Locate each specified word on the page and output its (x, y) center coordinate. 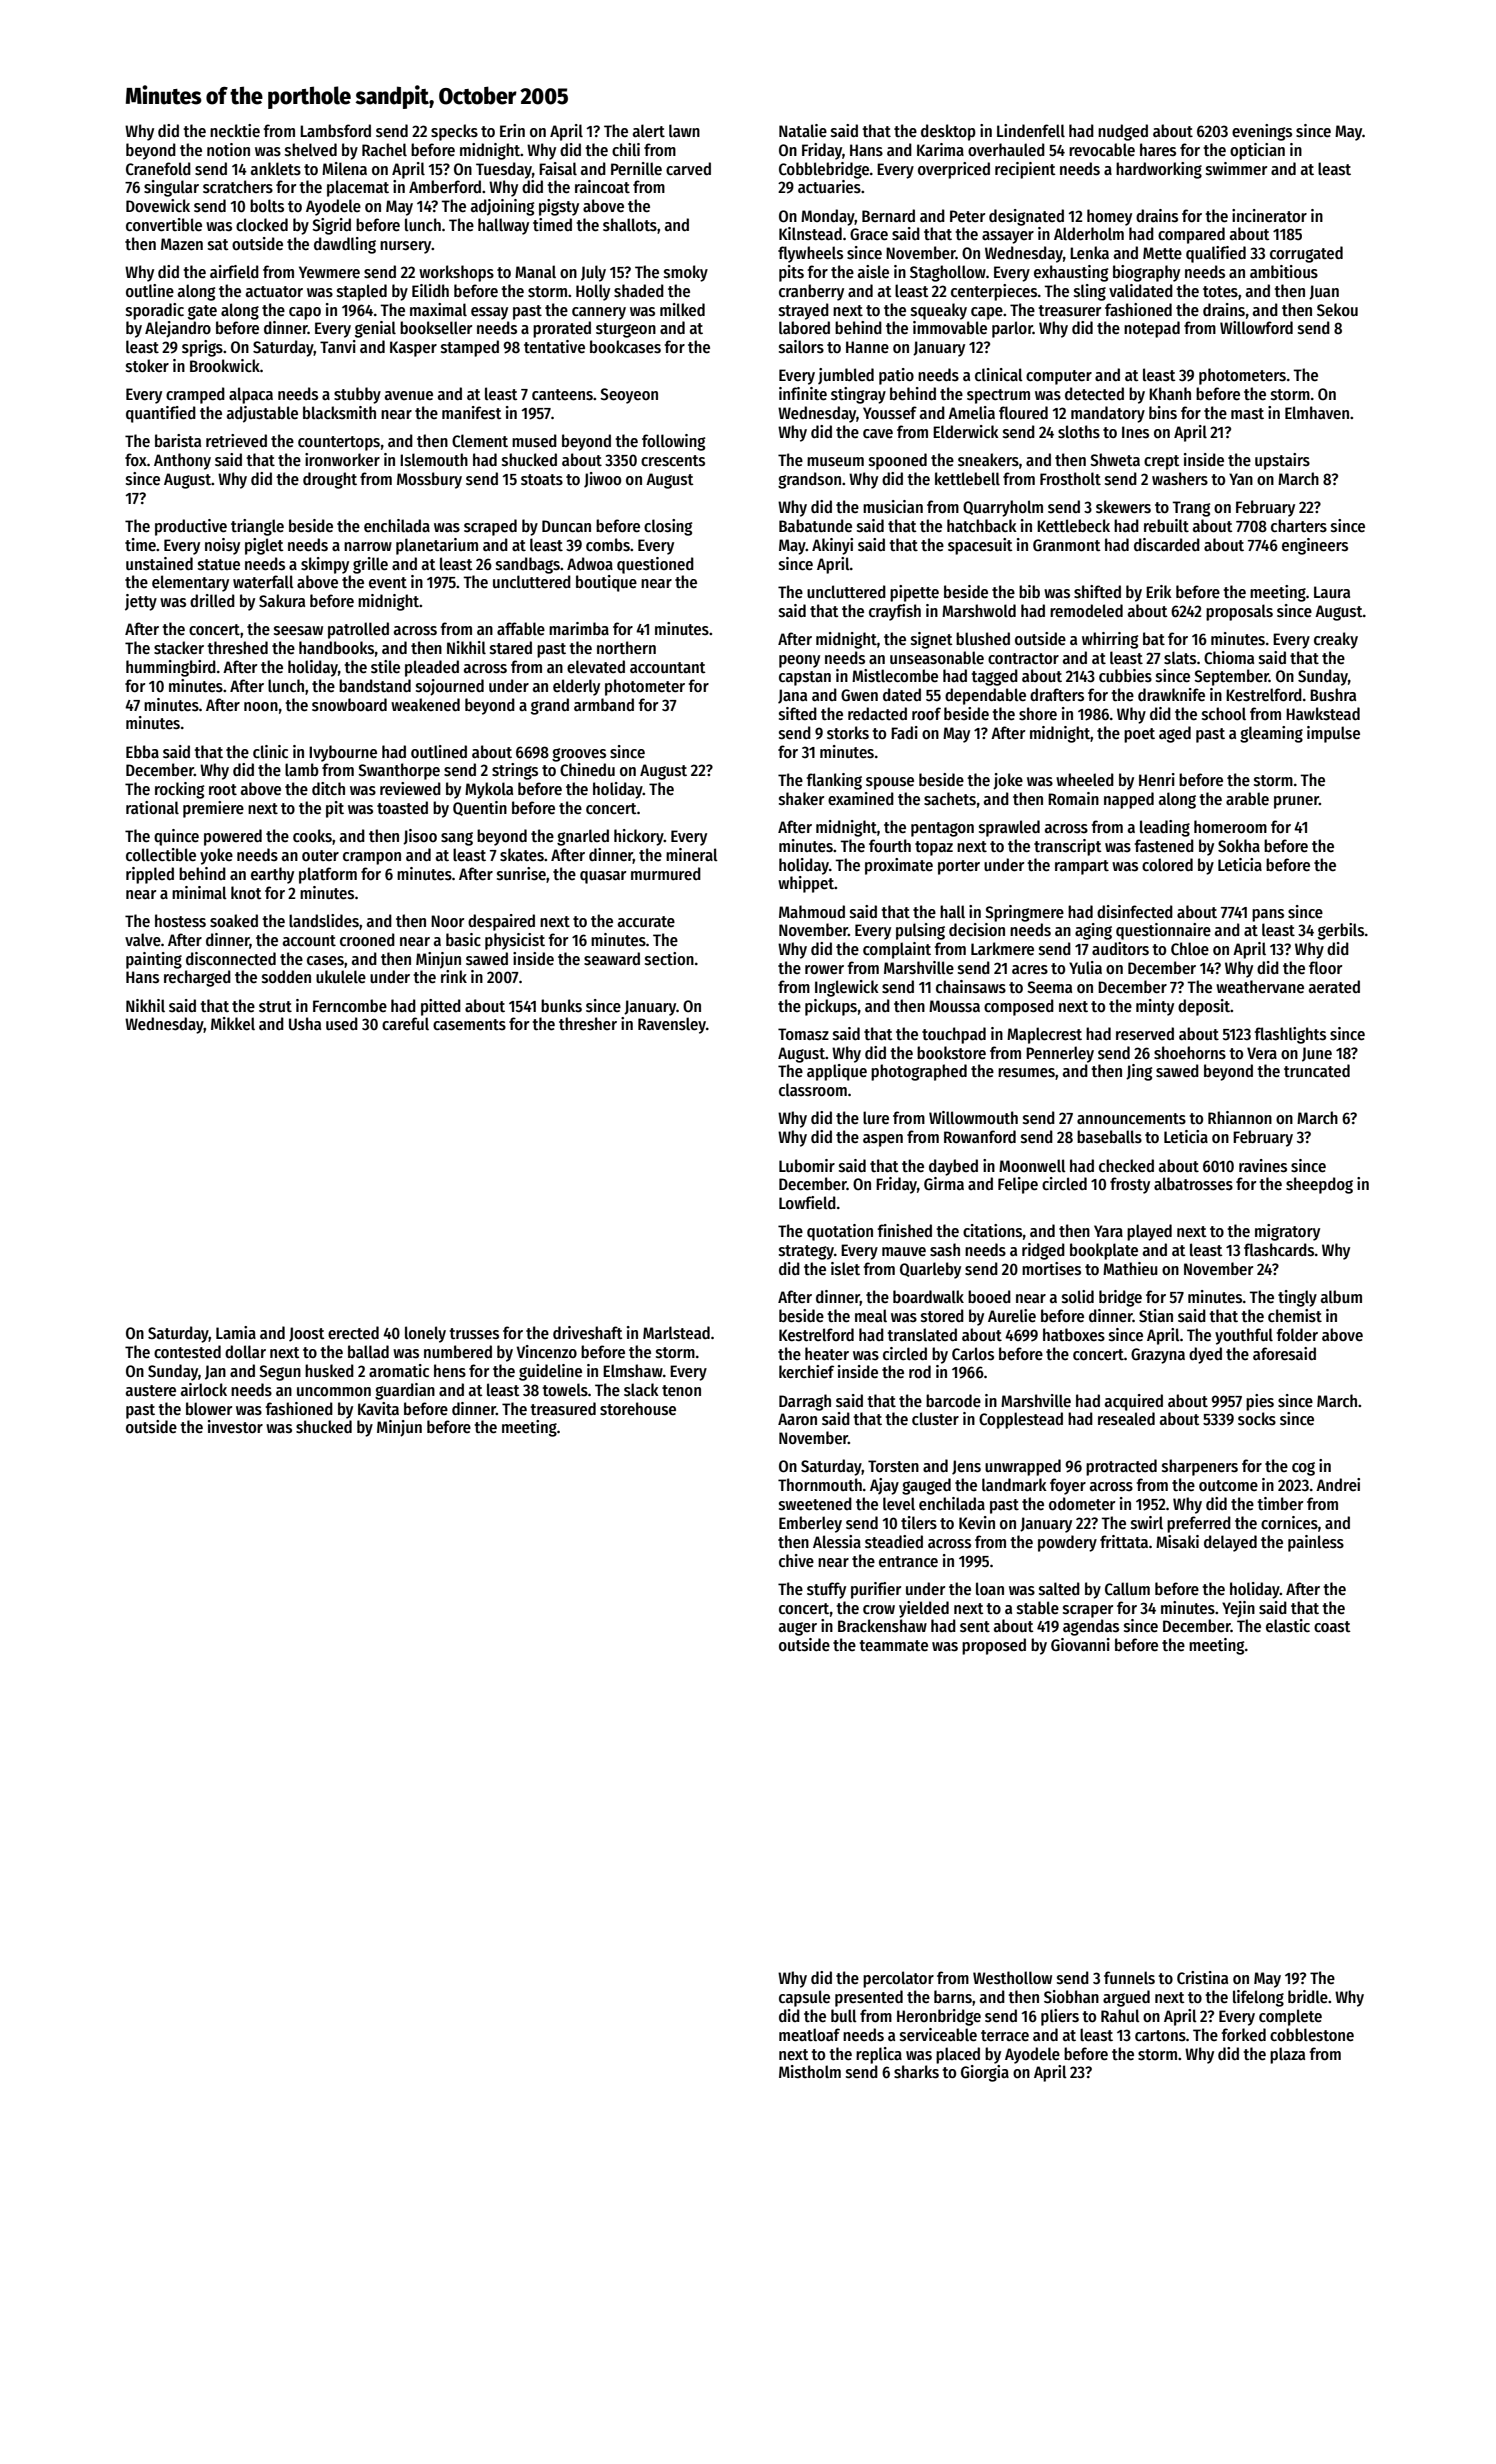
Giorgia (985, 2073)
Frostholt (1070, 479)
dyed (1205, 1355)
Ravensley (672, 1025)
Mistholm (810, 2072)
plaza (1287, 2055)
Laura (1332, 592)
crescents (673, 461)
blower (209, 1409)
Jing (1139, 1072)
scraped (490, 527)
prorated (562, 329)
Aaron (797, 1419)
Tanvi (338, 346)
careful (405, 1023)
